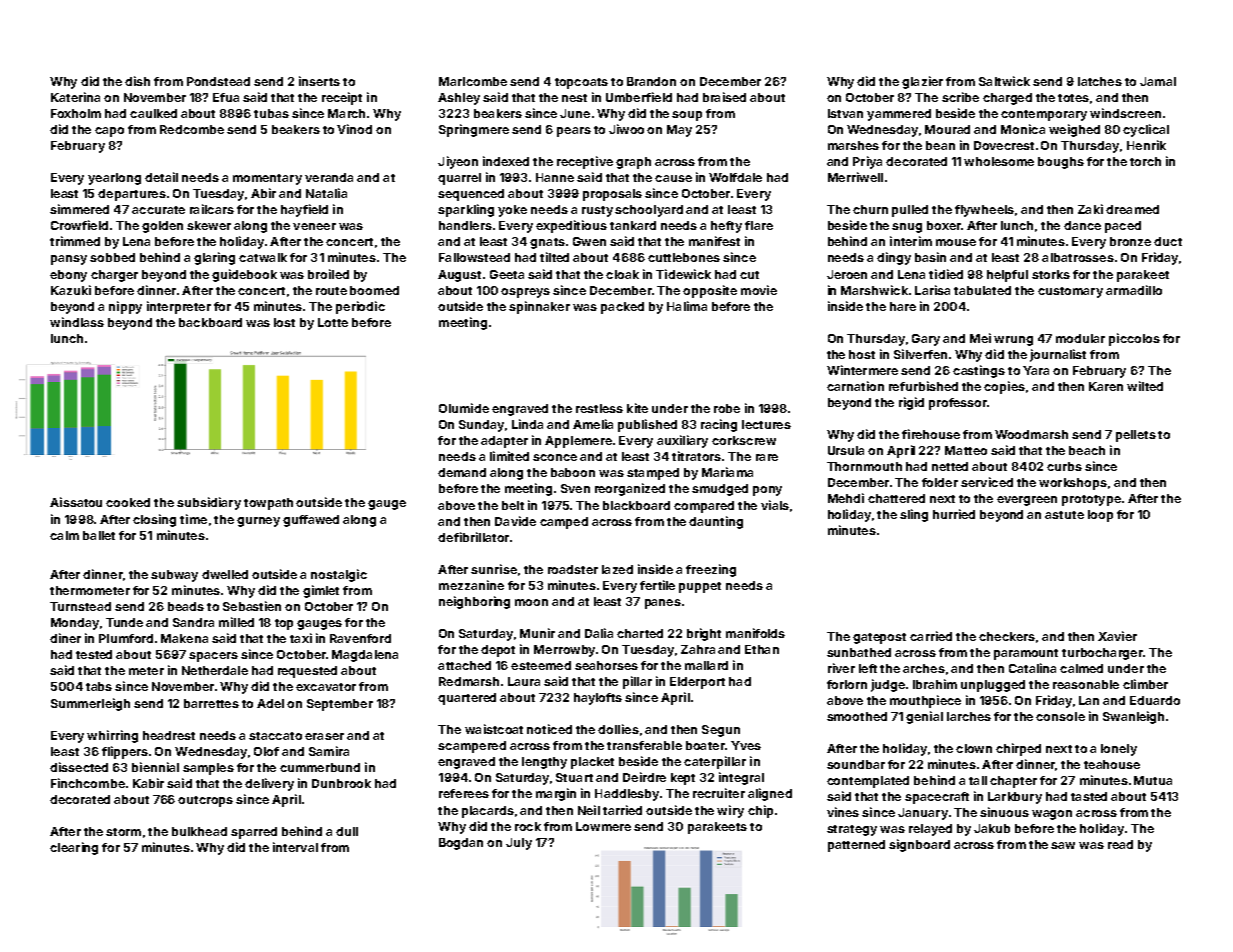 This document has width=1233, height=952. Describe the element at coordinates (612, 195) in the document. I see `proposals` at that location.
